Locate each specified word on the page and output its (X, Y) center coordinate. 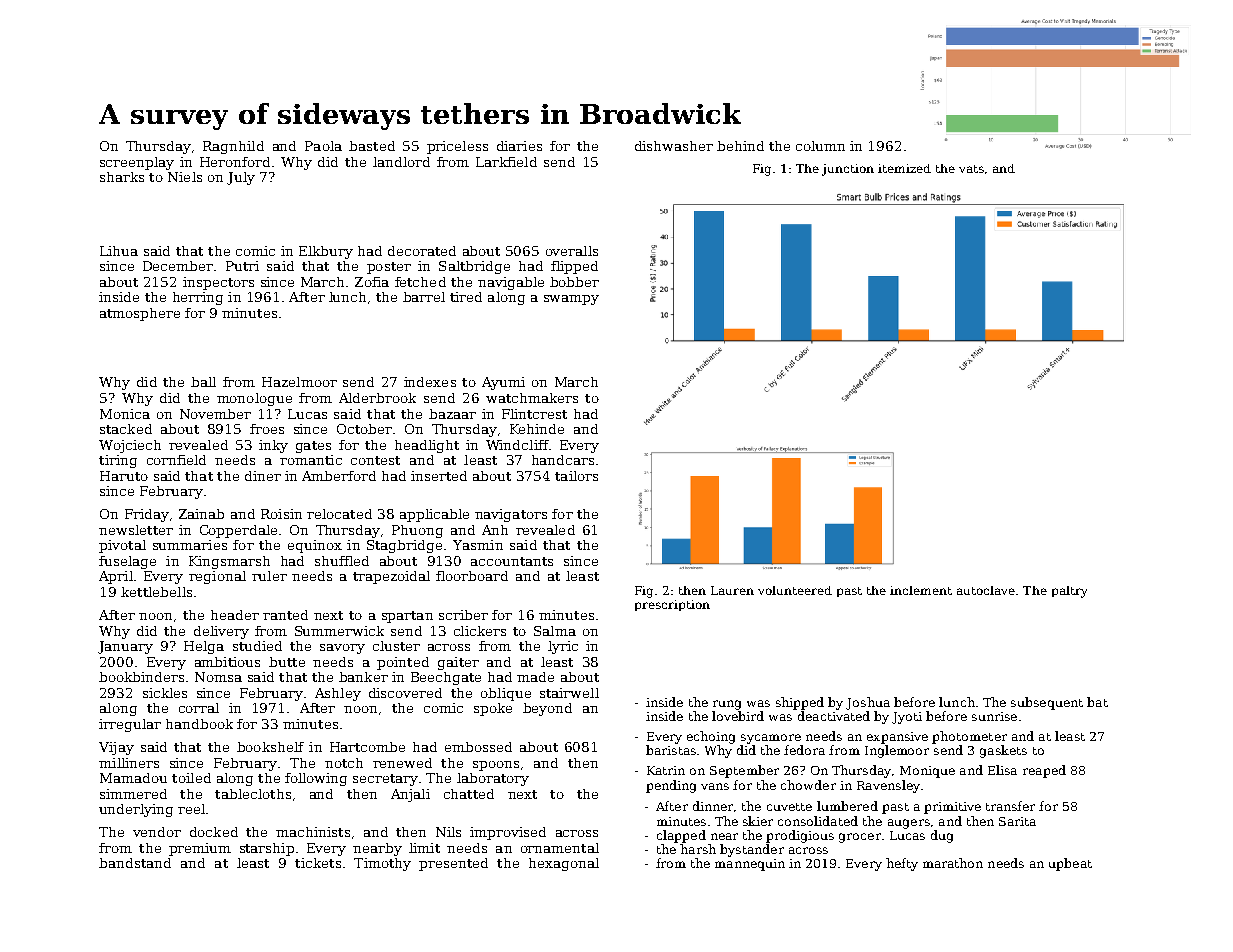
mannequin (750, 865)
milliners (129, 763)
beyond (547, 709)
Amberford (339, 476)
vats (971, 169)
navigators (511, 515)
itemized (904, 168)
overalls (572, 251)
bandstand (135, 863)
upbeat (1070, 864)
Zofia (372, 282)
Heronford (235, 162)
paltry (1069, 592)
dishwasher (674, 146)
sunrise (994, 716)
